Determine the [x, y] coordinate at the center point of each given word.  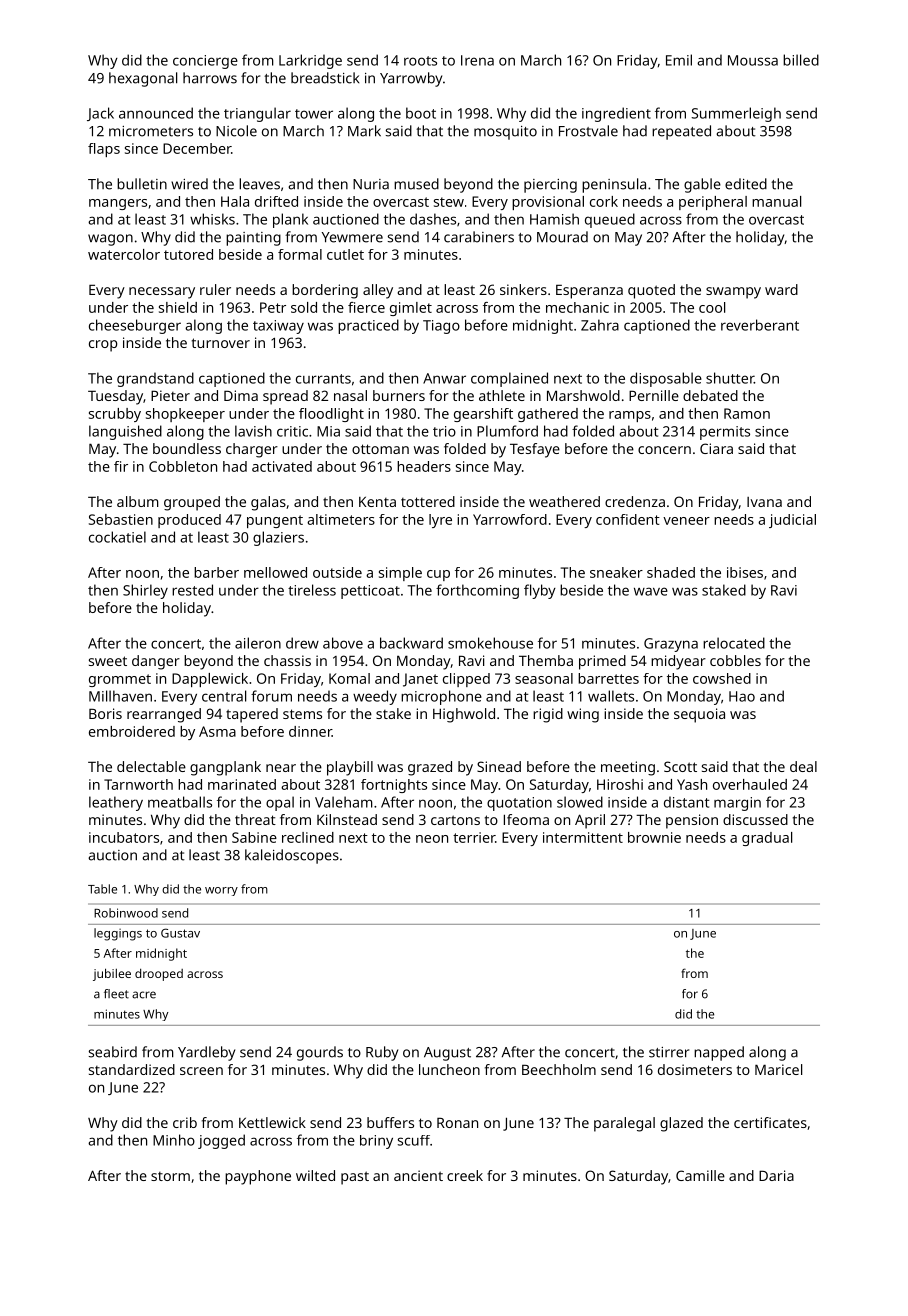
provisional [548, 203]
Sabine [254, 837]
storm [170, 1176]
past [355, 1178]
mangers [118, 204]
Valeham [344, 802]
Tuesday [115, 397]
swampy [733, 293]
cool [712, 307]
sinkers [523, 289]
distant [686, 802]
